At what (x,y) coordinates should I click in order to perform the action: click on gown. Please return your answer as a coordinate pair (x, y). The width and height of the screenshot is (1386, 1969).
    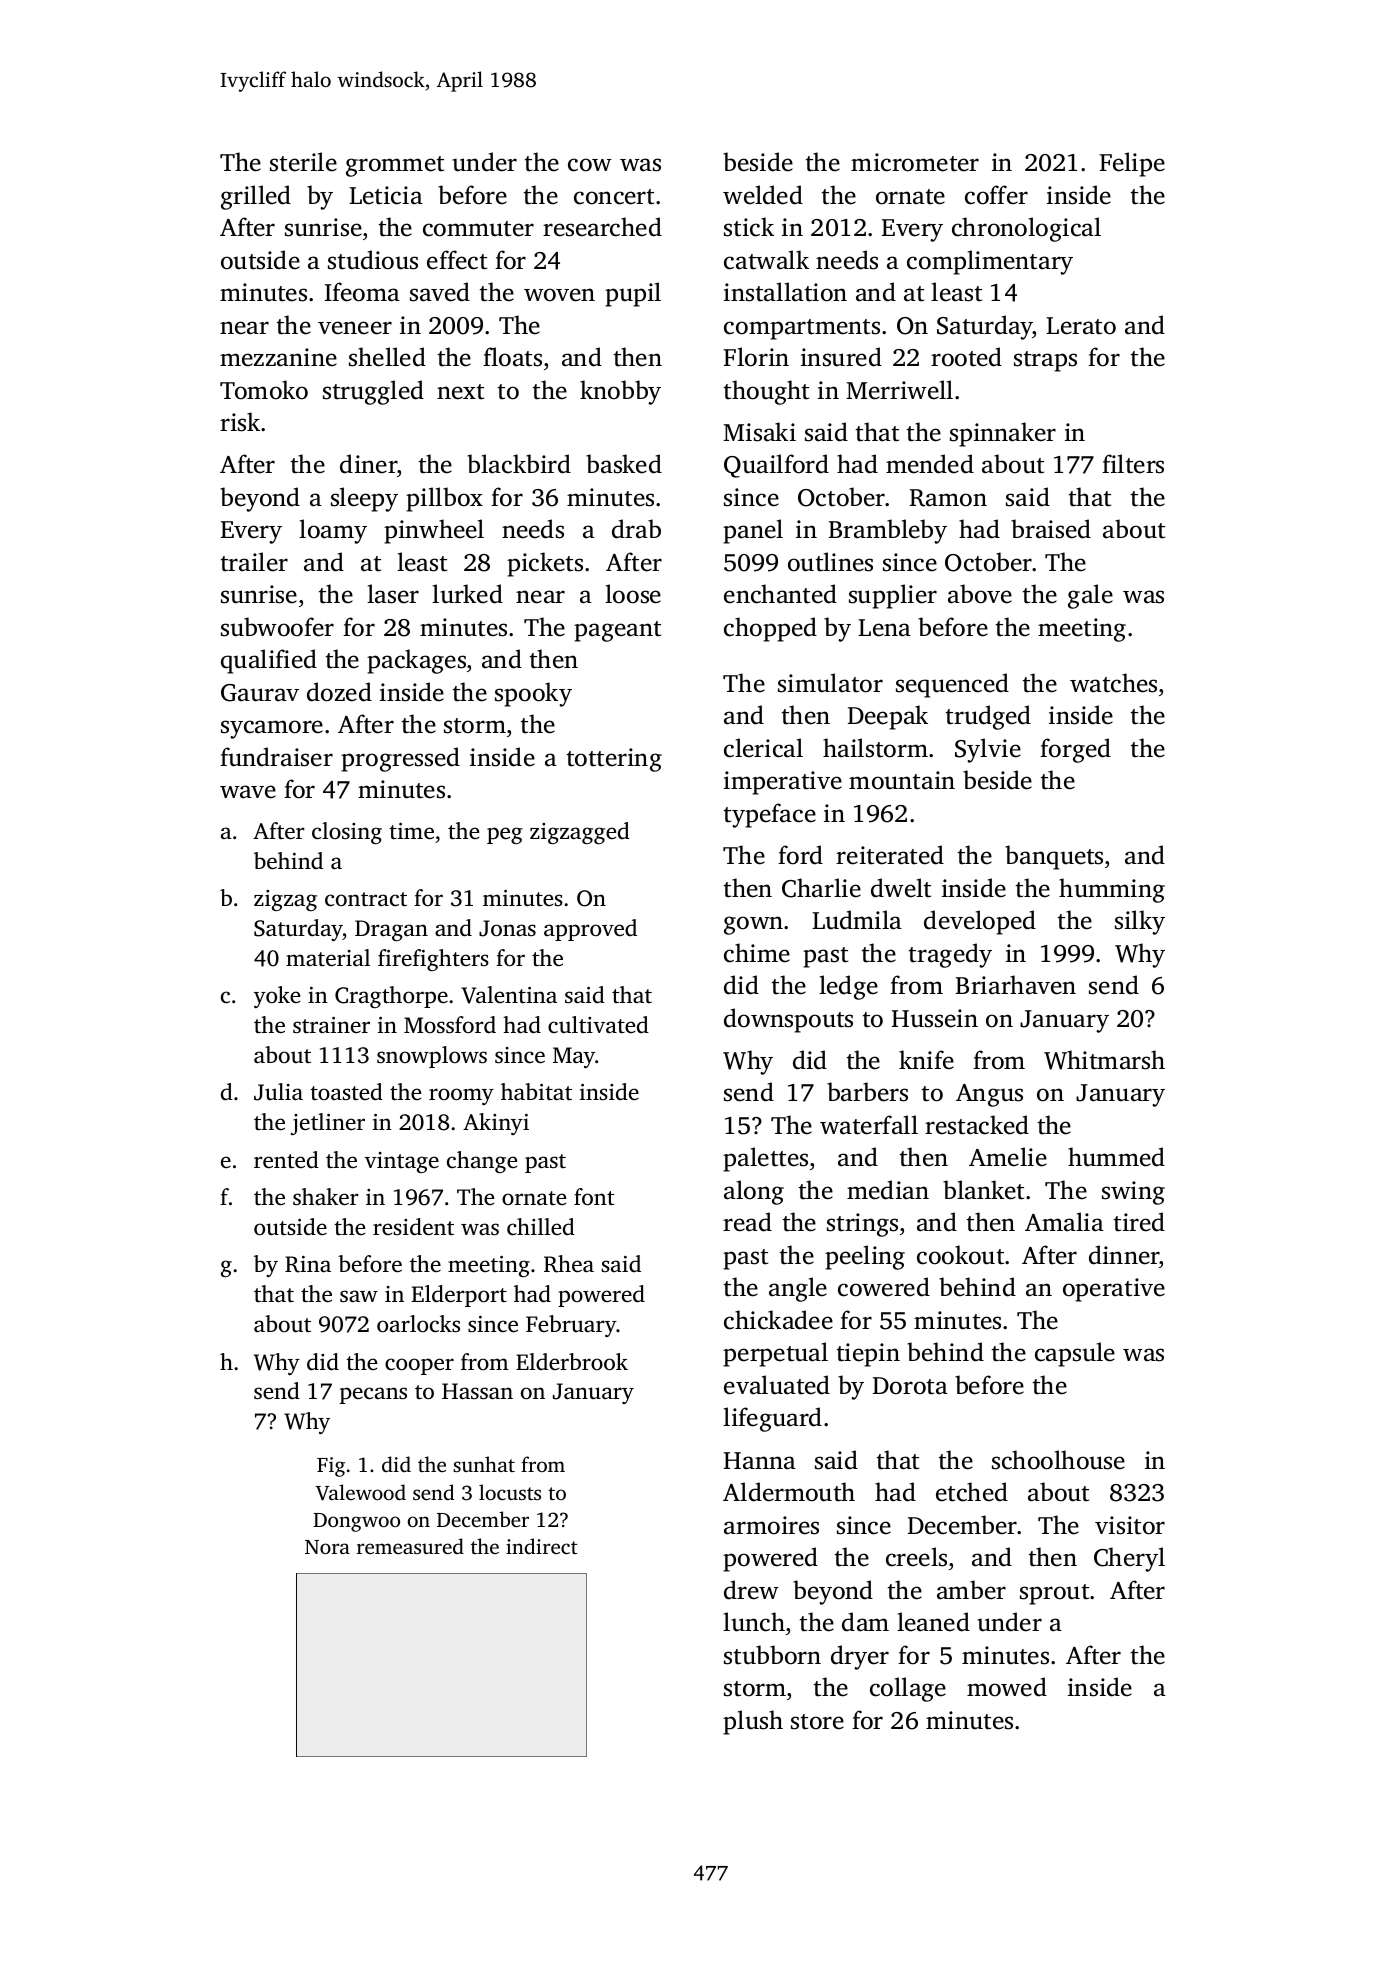
    Looking at the image, I should click on (753, 925).
